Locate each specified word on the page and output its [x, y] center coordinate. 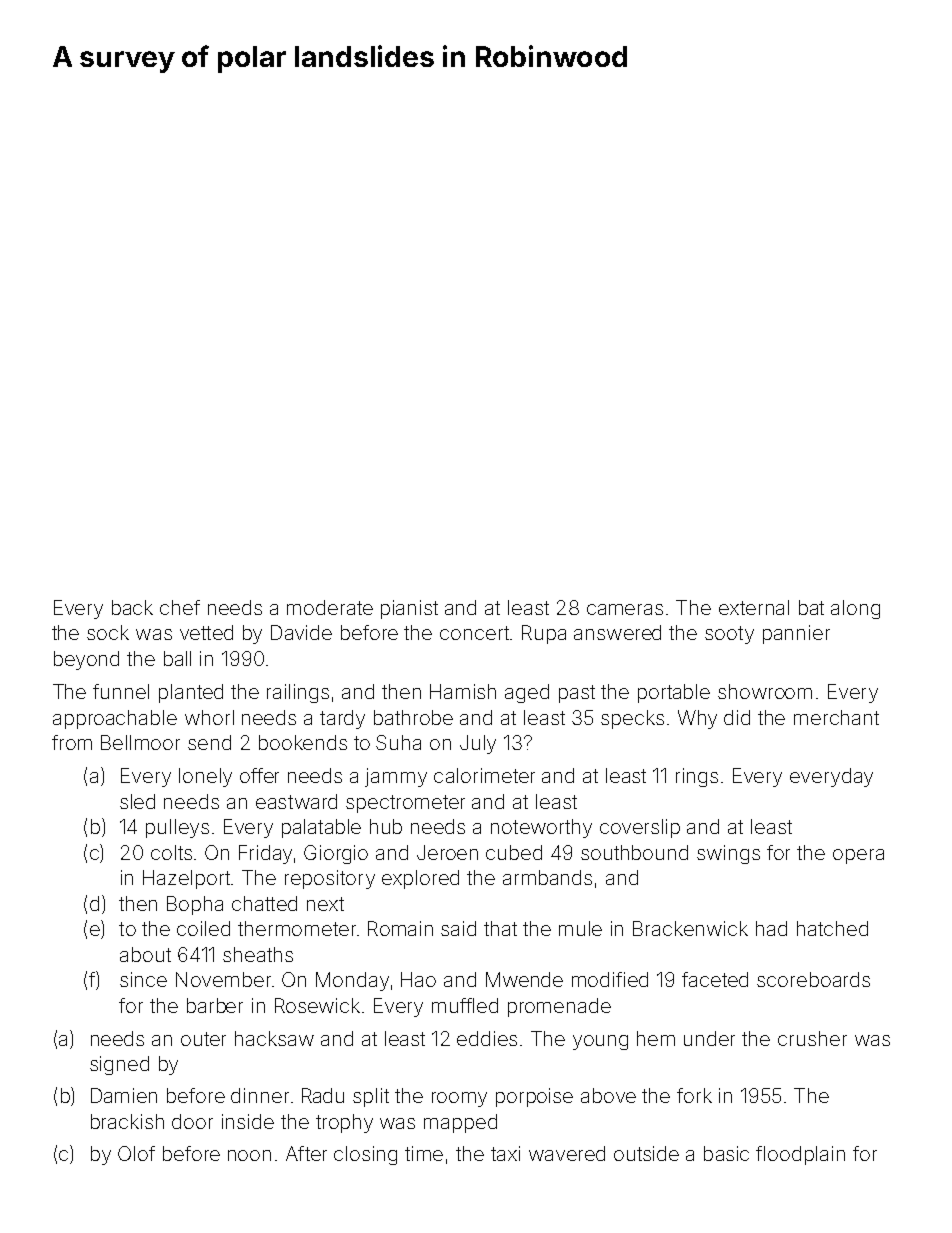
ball [177, 658]
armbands [547, 877]
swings [728, 854]
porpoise [534, 1097]
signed [119, 1065]
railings [298, 693]
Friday [265, 854]
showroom [765, 691]
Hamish [463, 691]
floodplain [800, 1155]
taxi [505, 1153]
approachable [115, 719]
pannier [796, 634]
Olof [136, 1153]
